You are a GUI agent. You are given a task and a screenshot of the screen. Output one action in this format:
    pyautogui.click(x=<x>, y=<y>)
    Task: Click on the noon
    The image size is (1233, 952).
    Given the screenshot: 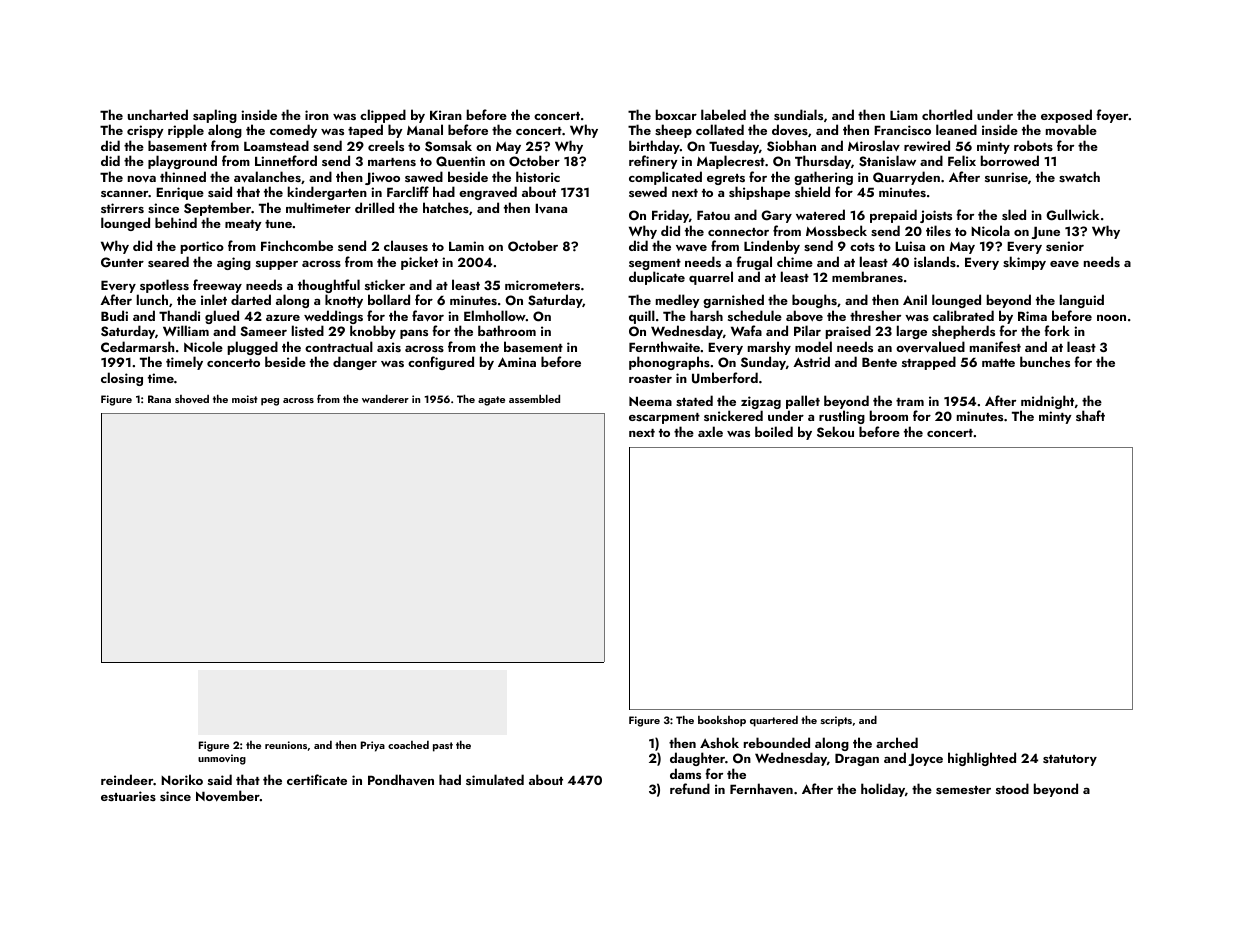 What is the action you would take?
    pyautogui.click(x=1111, y=318)
